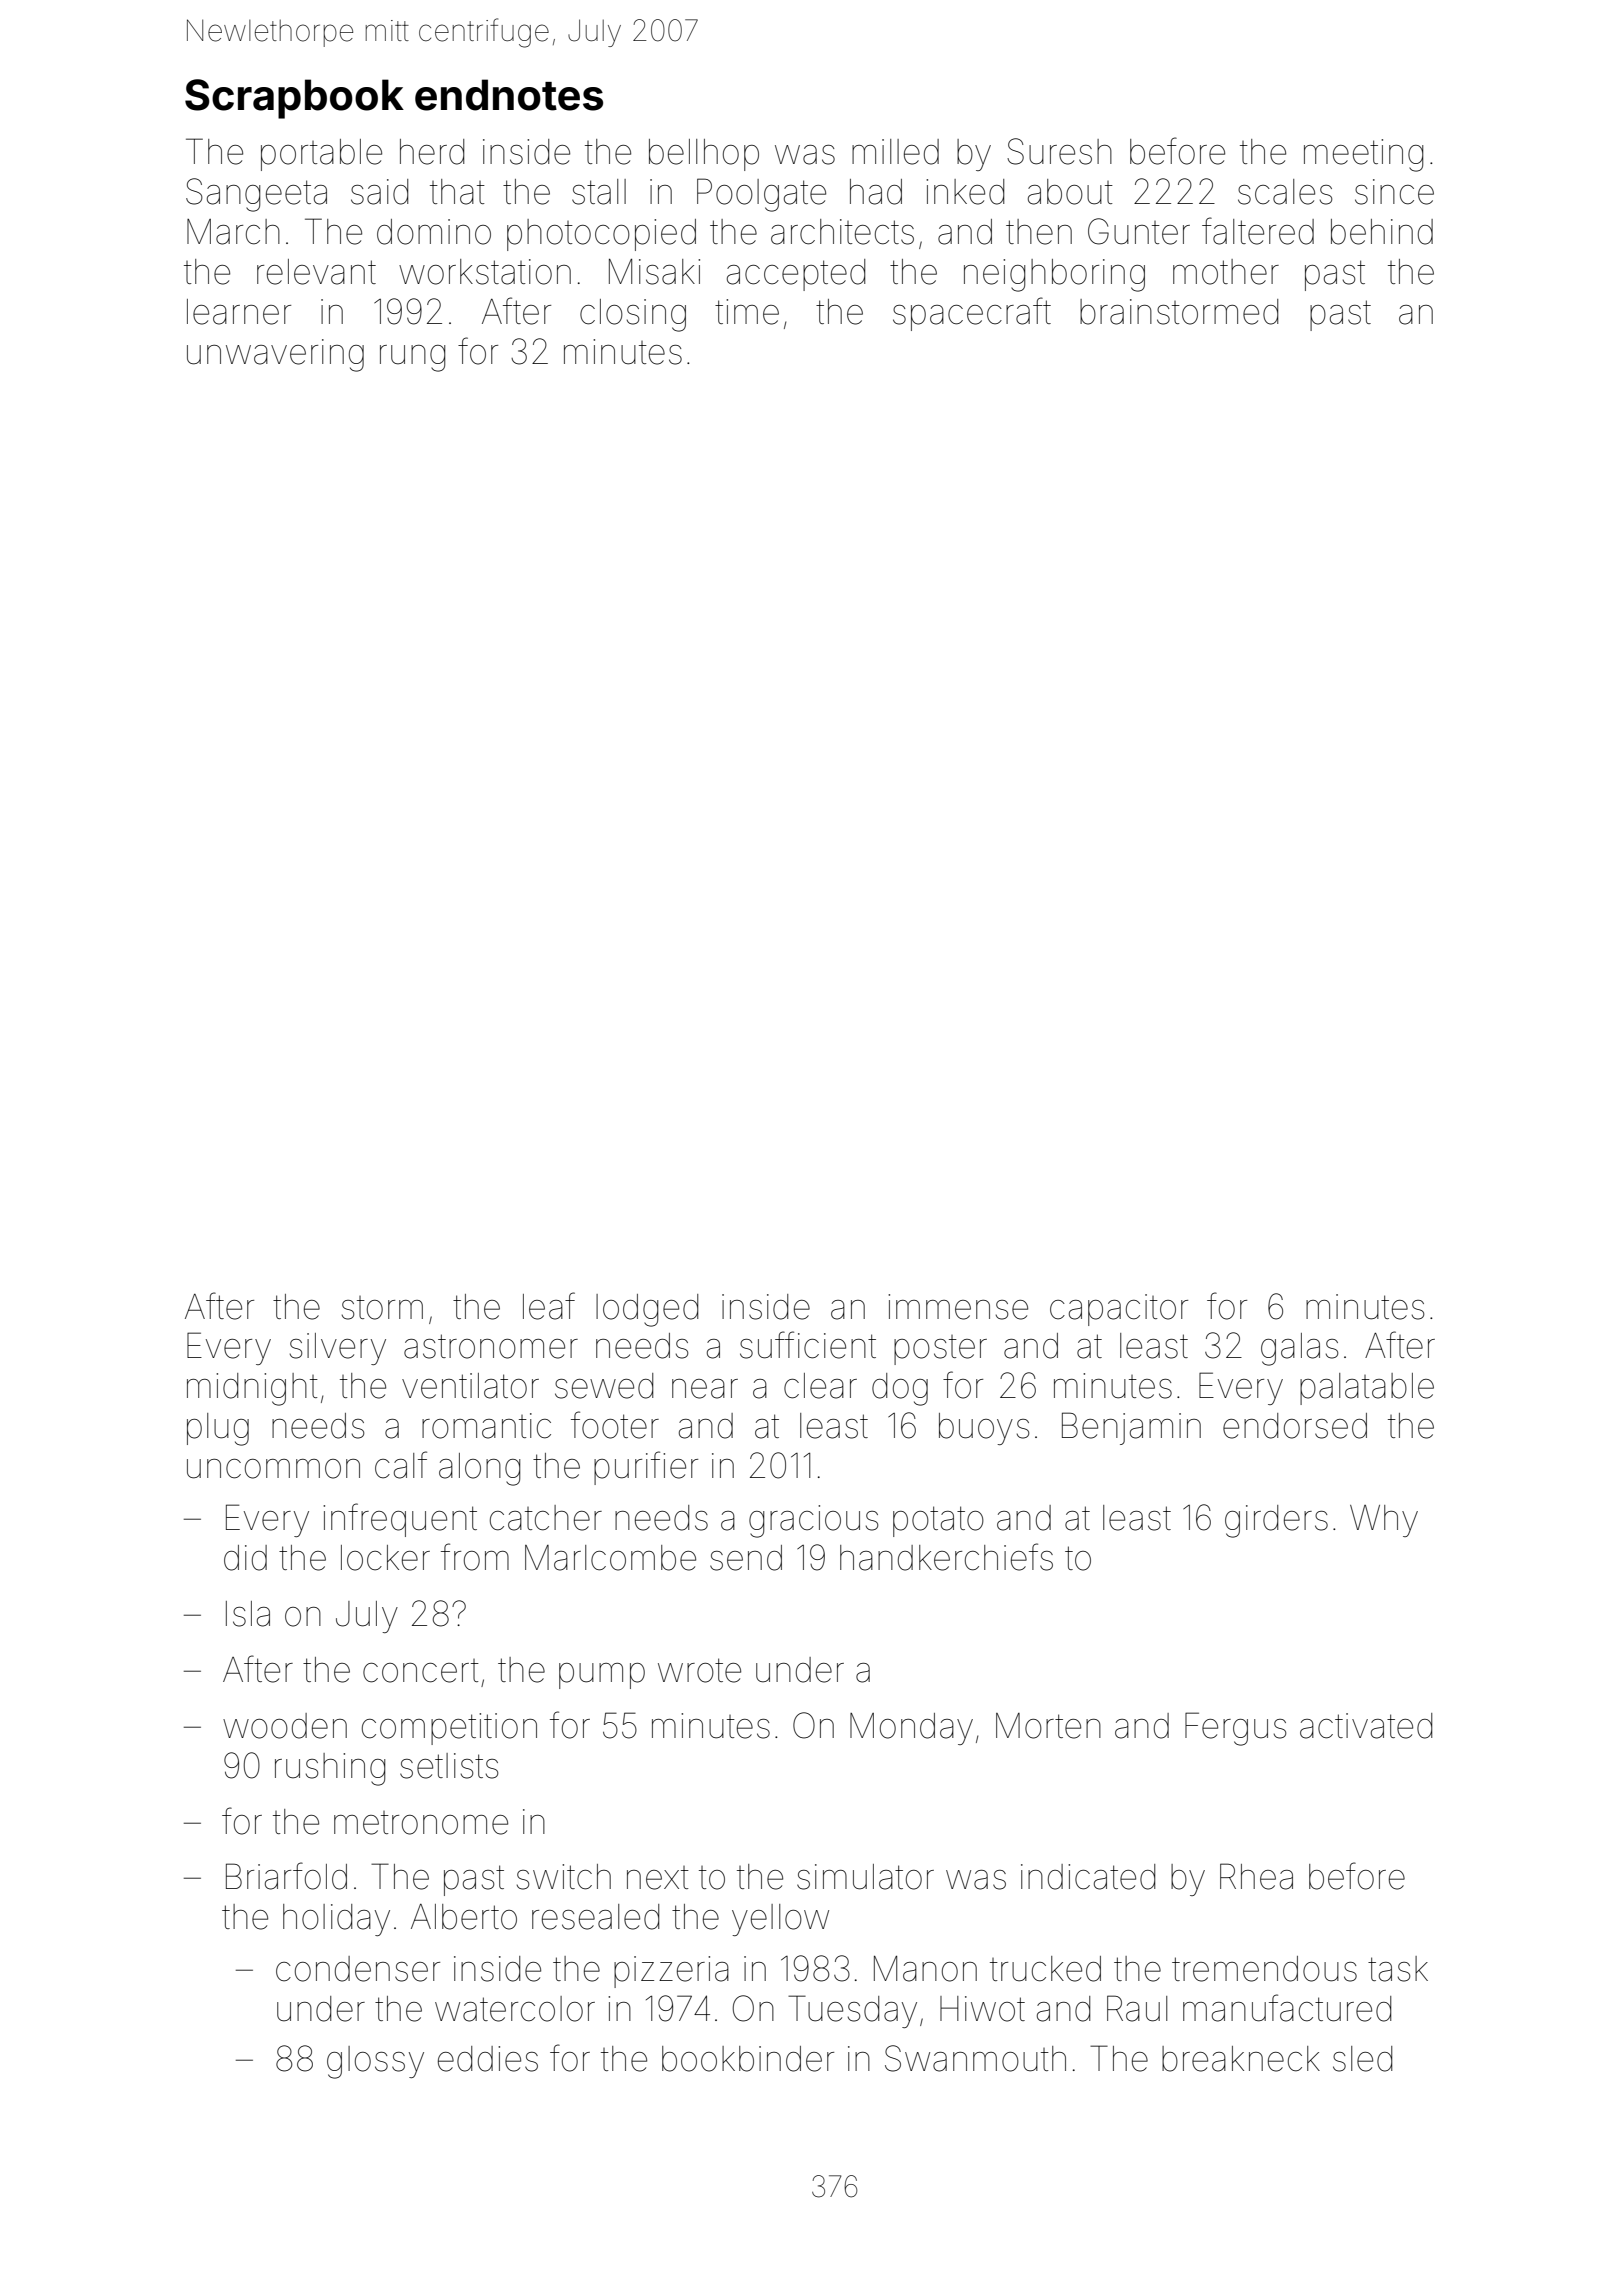  Describe the element at coordinates (876, 192) in the screenshot. I see `had` at that location.
